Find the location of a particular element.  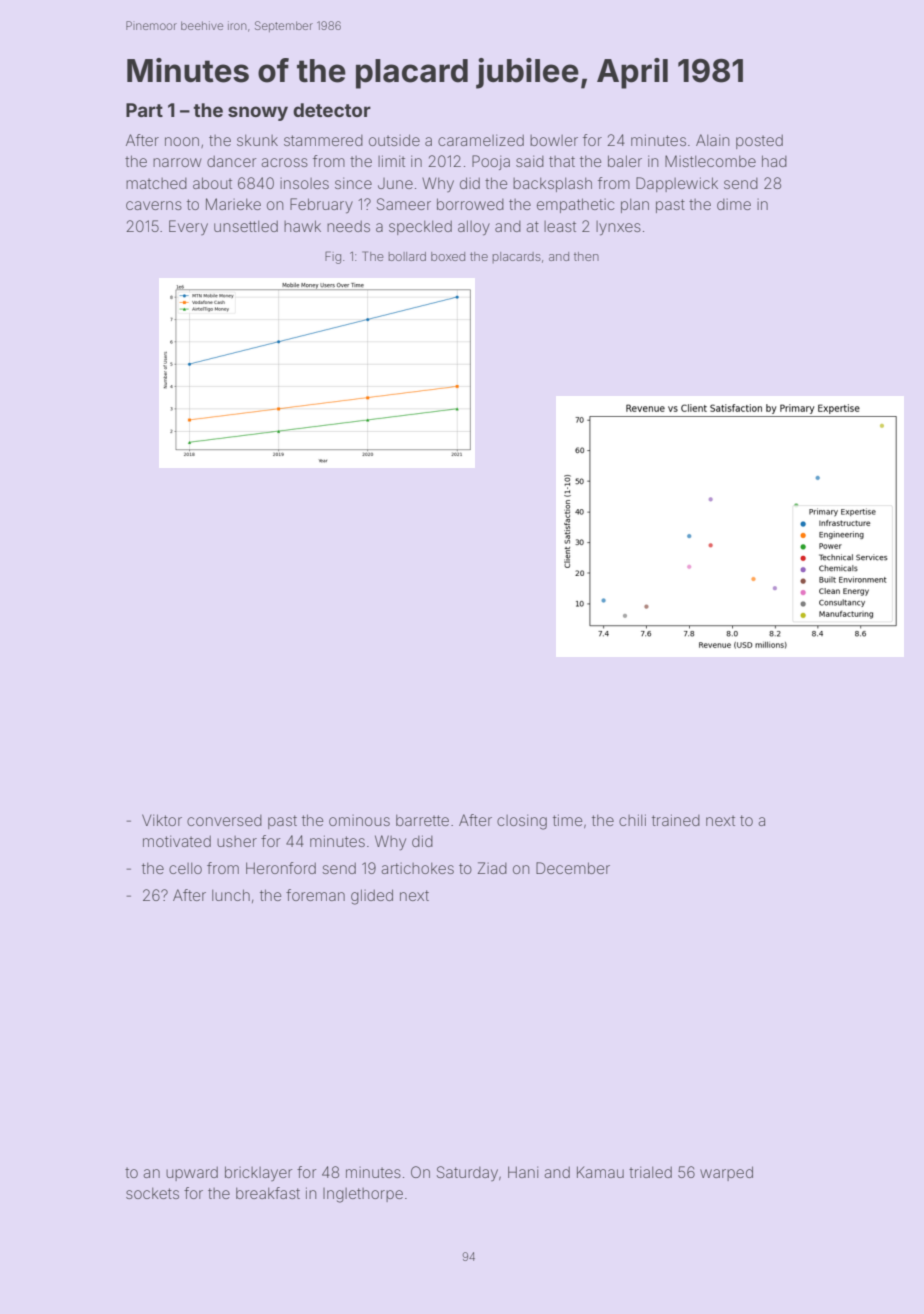

Inglethorpe is located at coordinates (363, 1195).
